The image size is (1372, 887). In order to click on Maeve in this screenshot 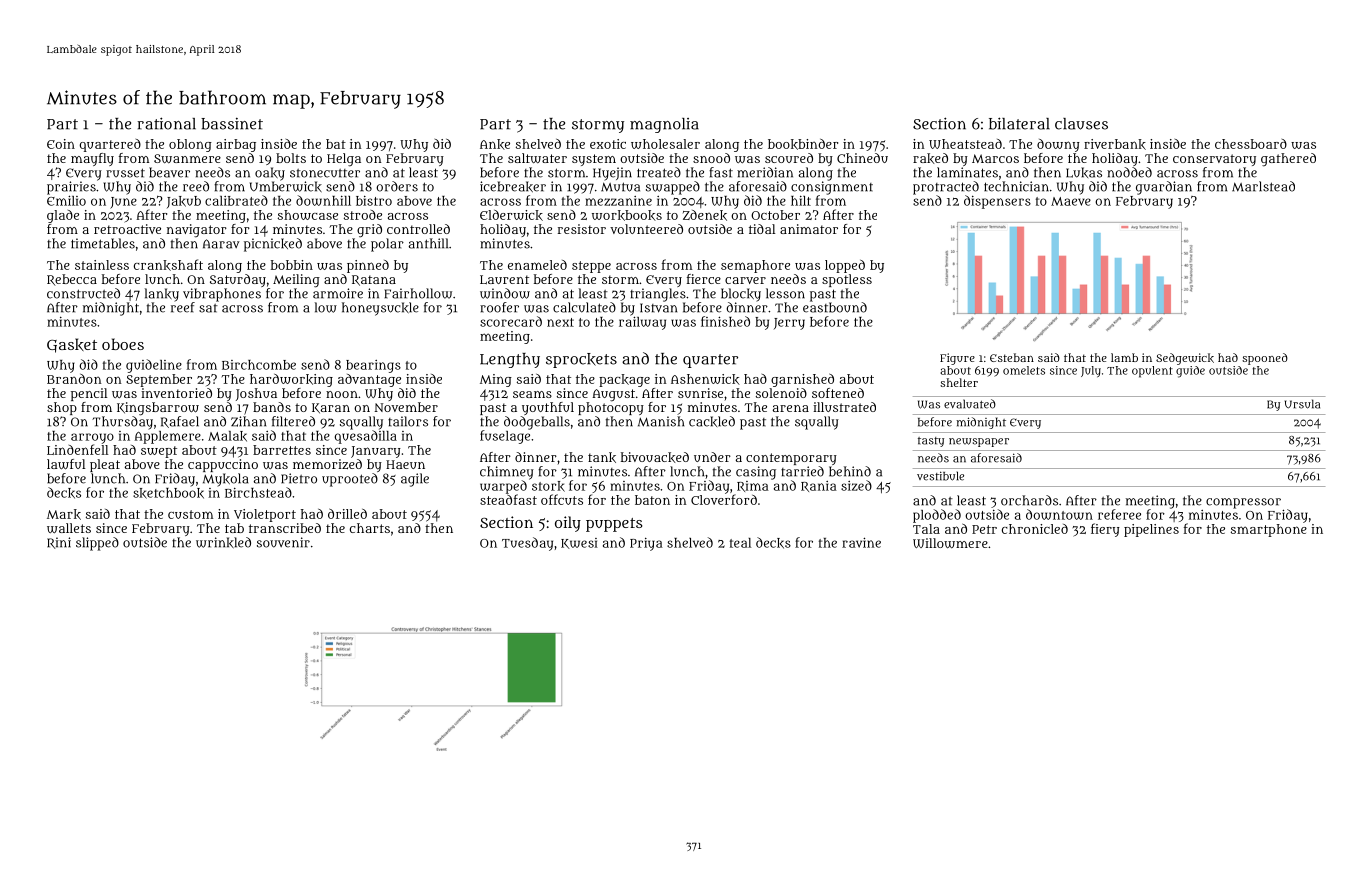, I will do `click(1071, 201)`.
